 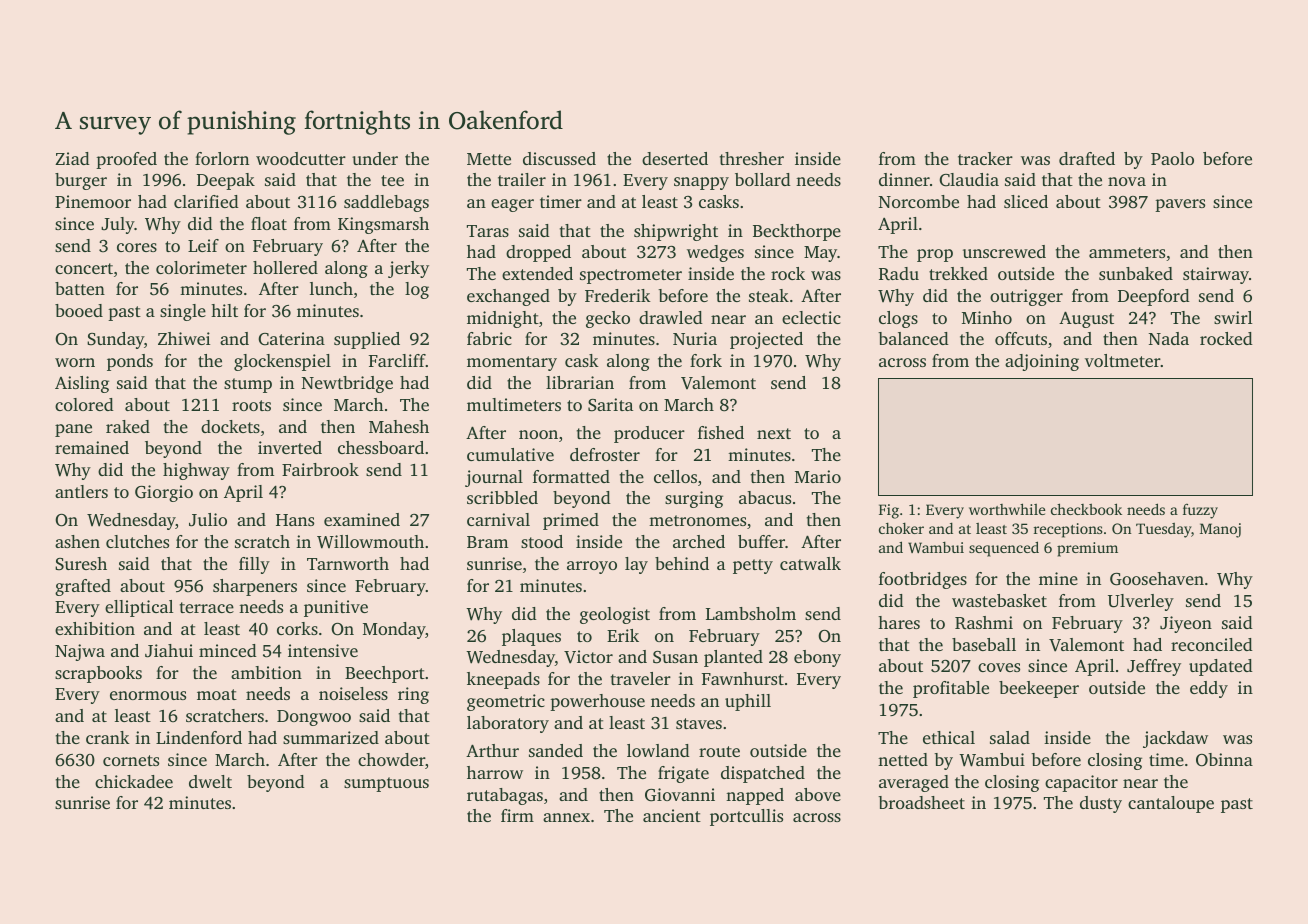 I want to click on dwelt, so click(x=210, y=781).
